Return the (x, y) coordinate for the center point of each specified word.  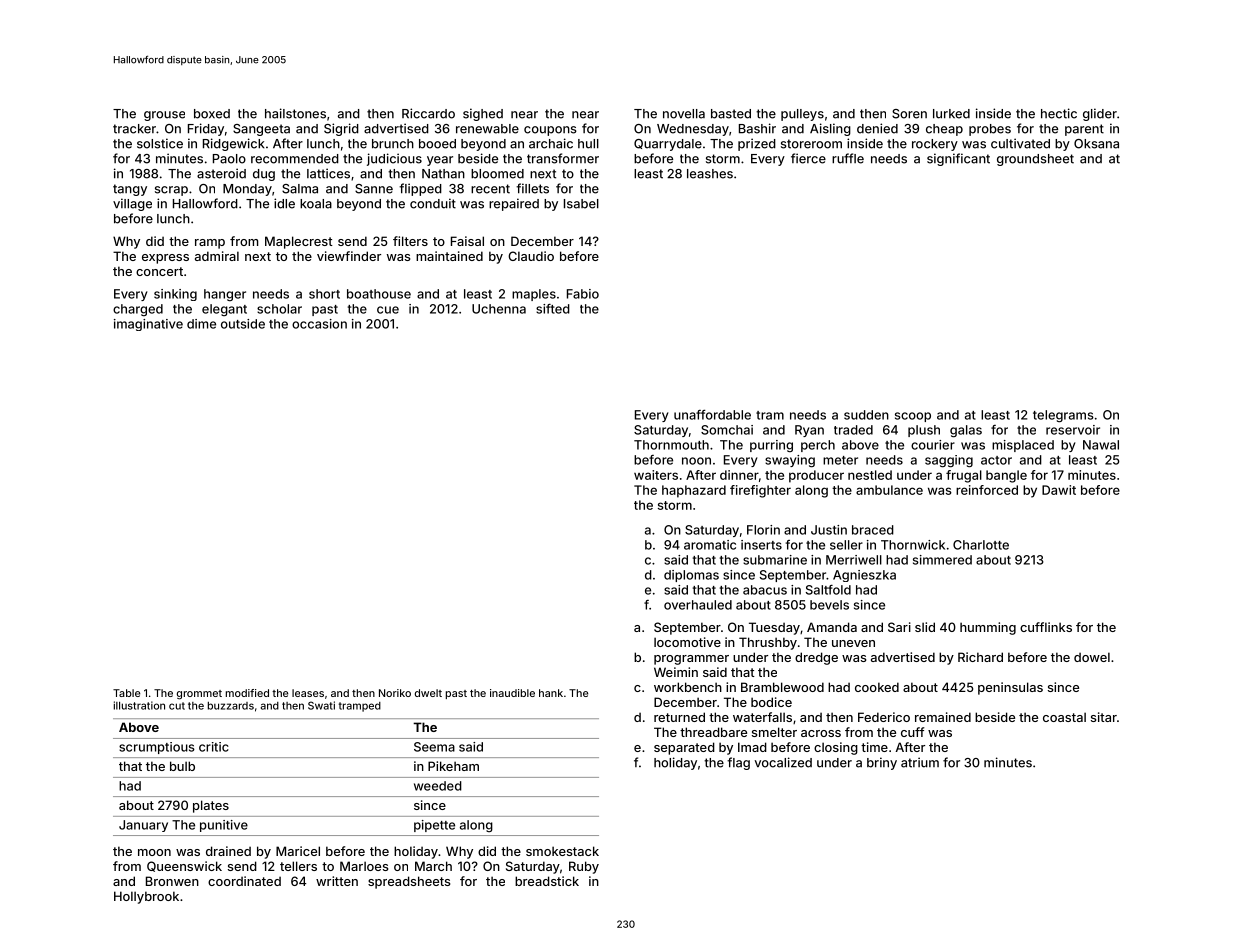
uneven (853, 643)
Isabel (581, 204)
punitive (224, 826)
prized (757, 144)
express (165, 259)
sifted (553, 309)
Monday (247, 190)
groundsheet (1035, 160)
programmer (691, 660)
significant (958, 159)
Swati (321, 705)
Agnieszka (864, 576)
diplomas (691, 576)
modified (247, 693)
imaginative (148, 325)
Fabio (583, 294)
